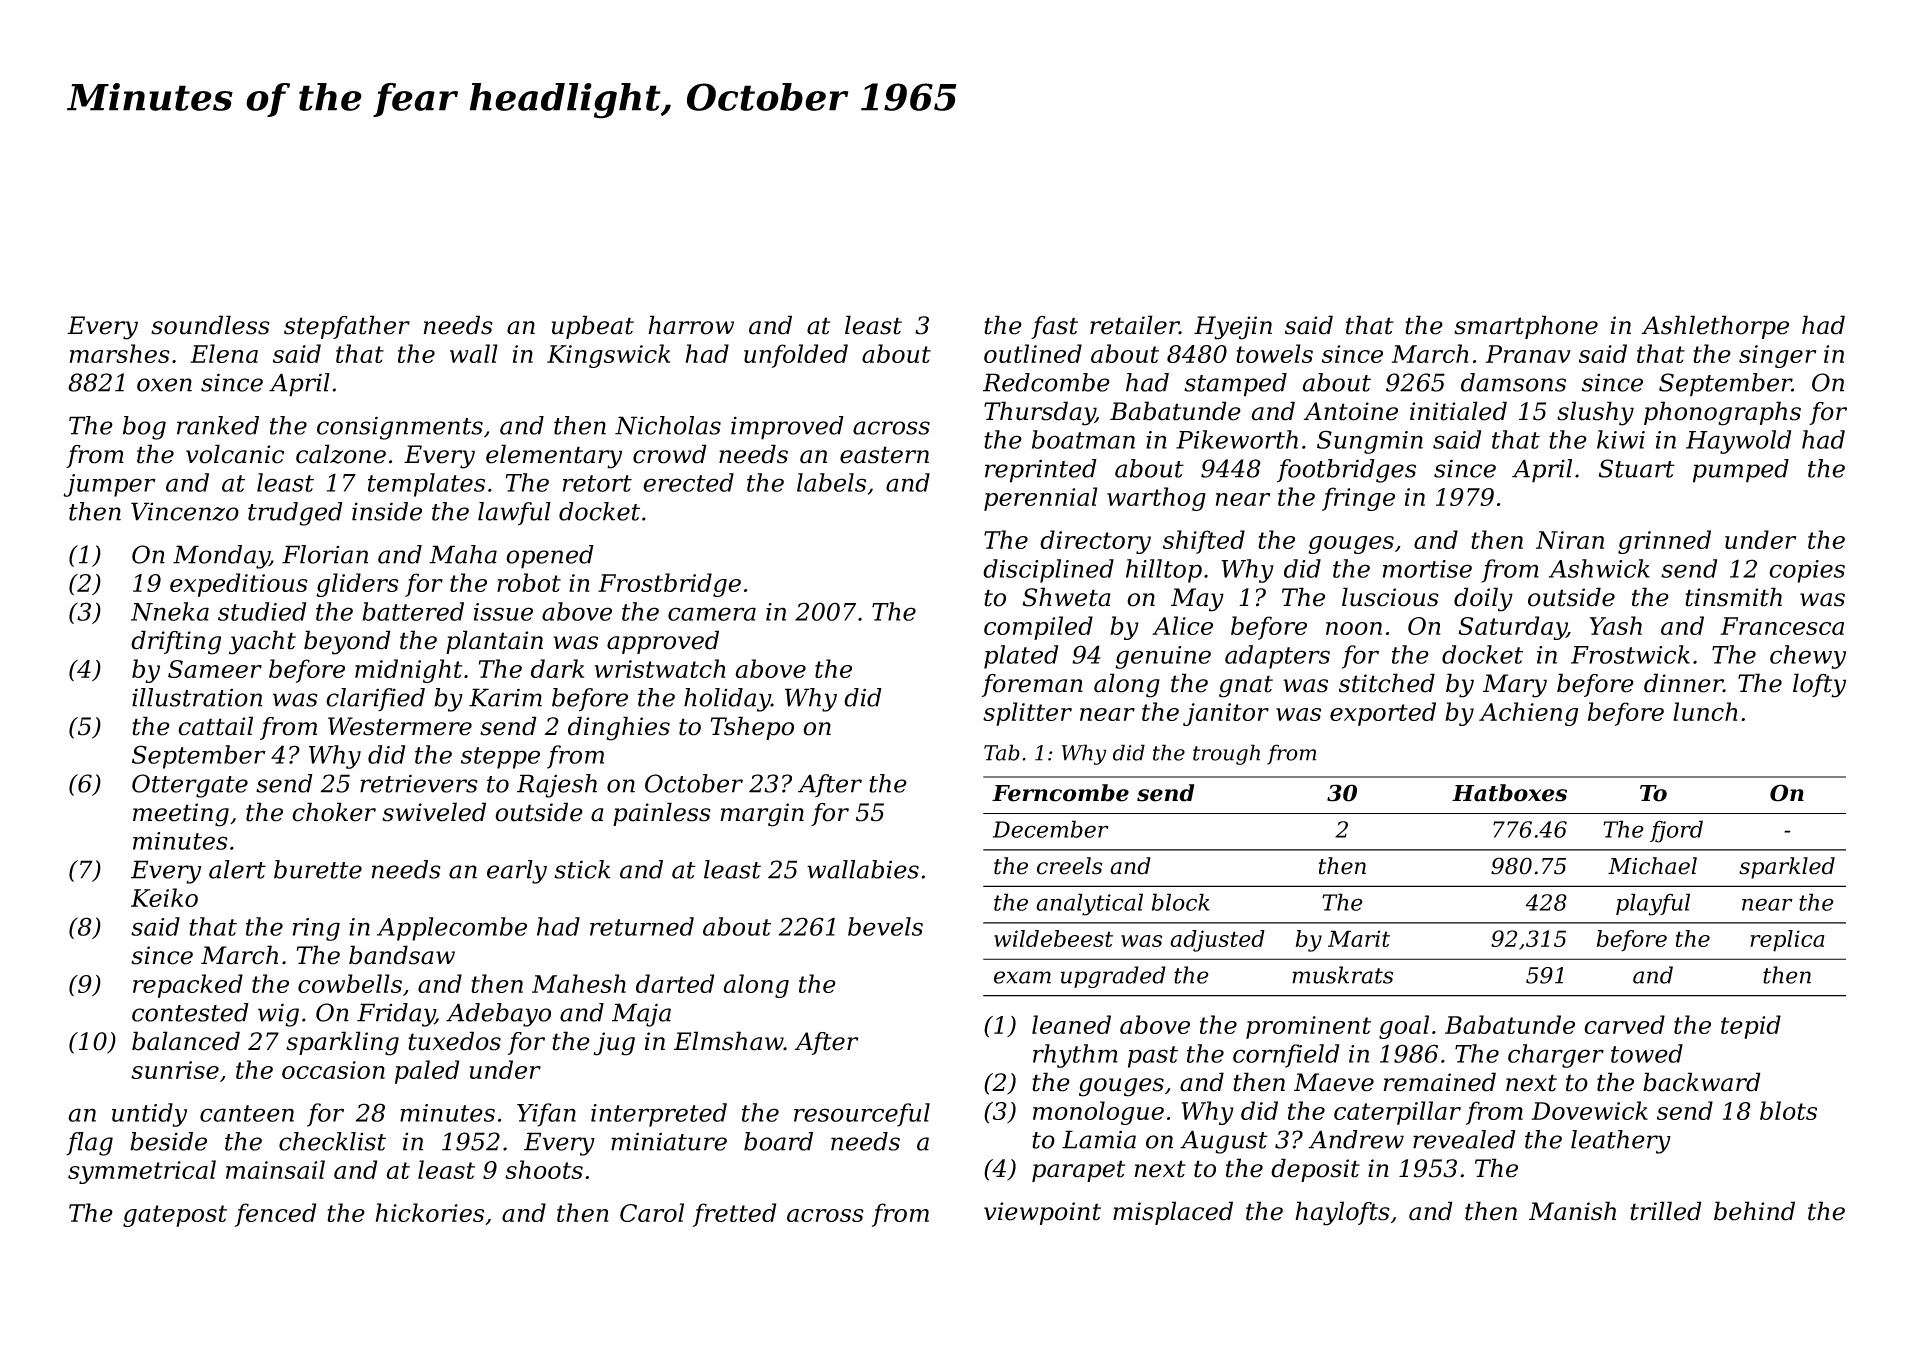  What do you see at coordinates (796, 356) in the document?
I see `unfolded` at bounding box center [796, 356].
